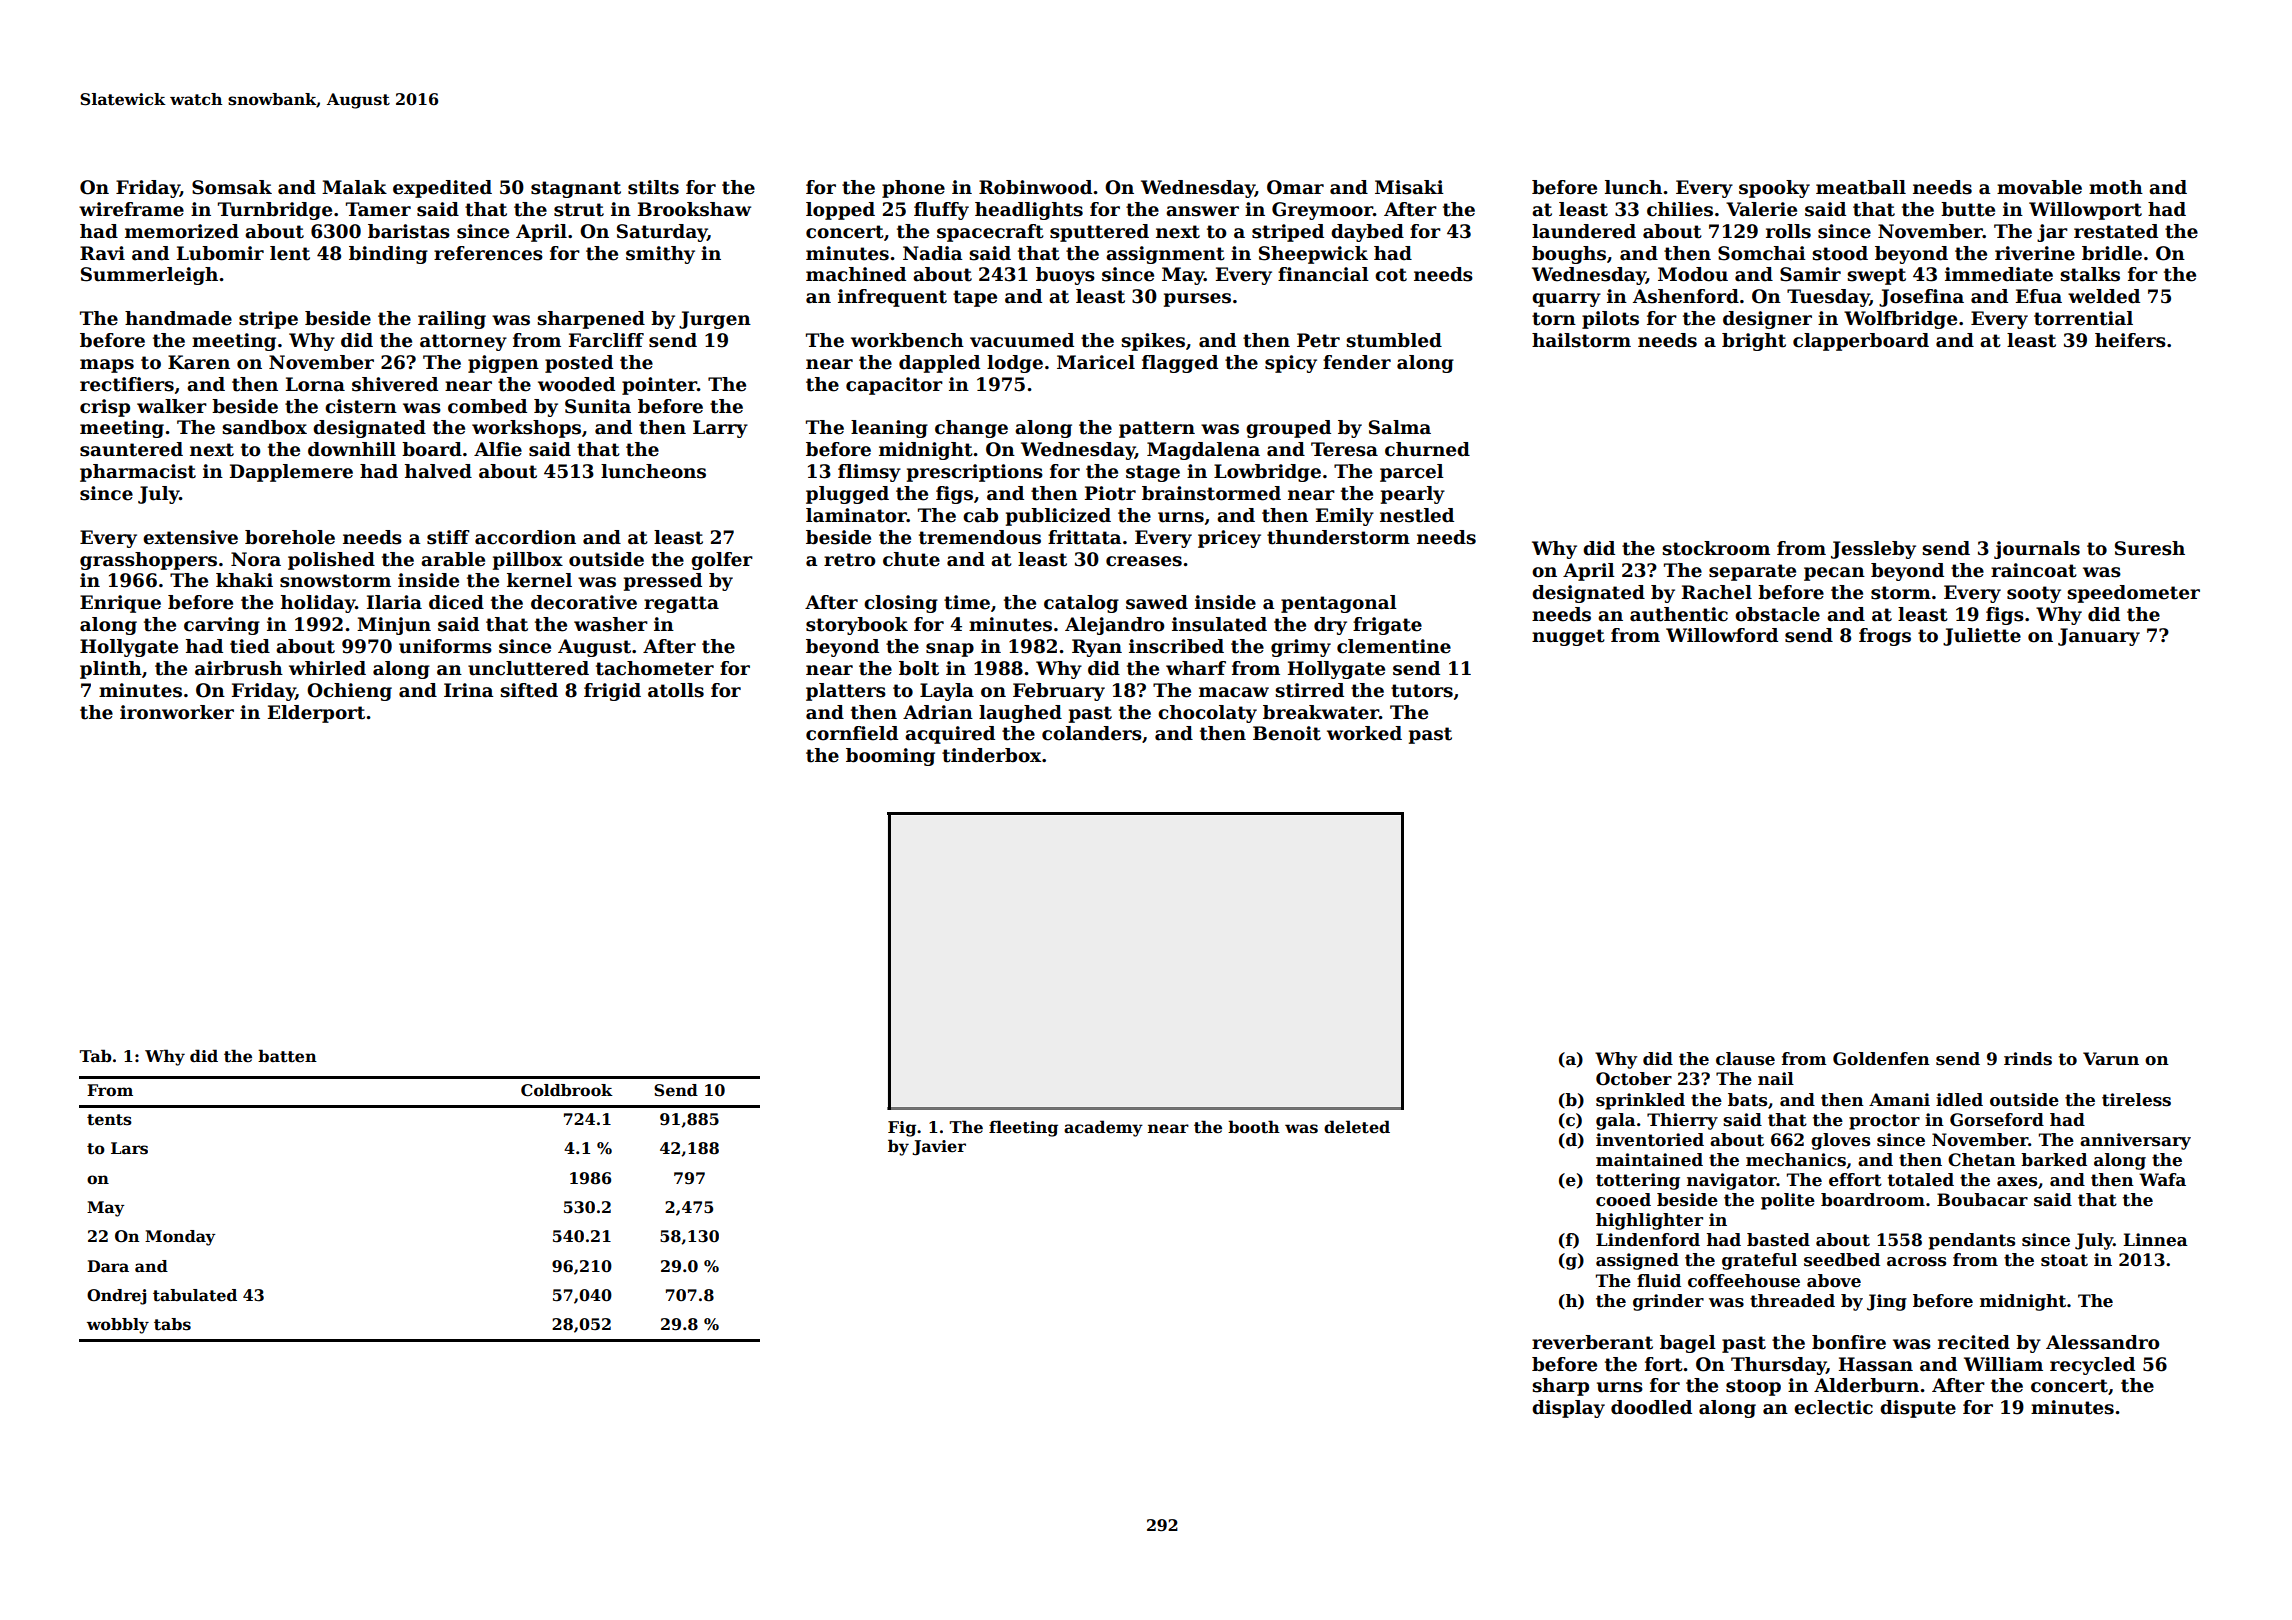 The width and height of the image is (2292, 1620). What do you see at coordinates (2037, 550) in the image?
I see `journals` at bounding box center [2037, 550].
